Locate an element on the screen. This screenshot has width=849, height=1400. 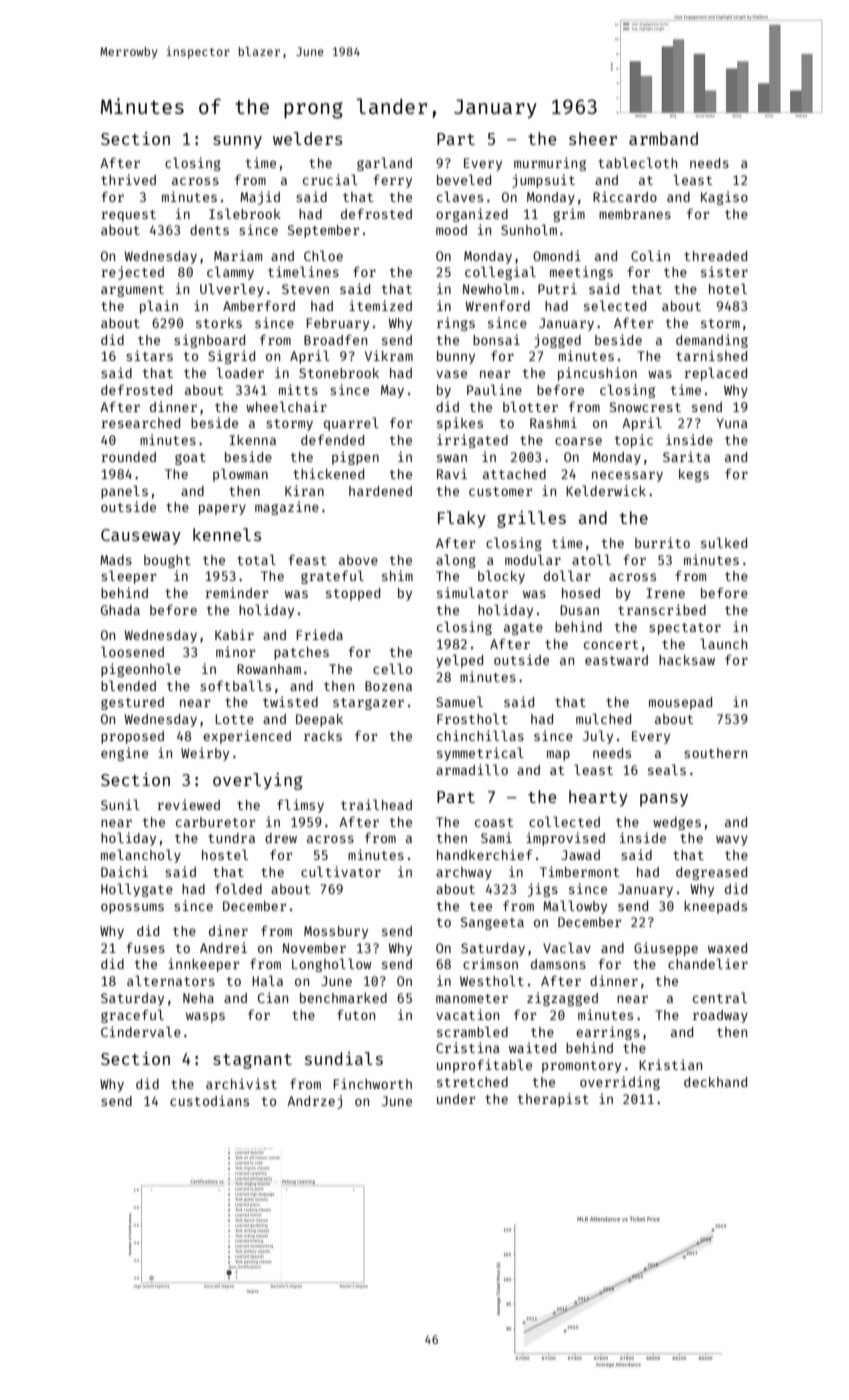
armband is located at coordinates (663, 138).
